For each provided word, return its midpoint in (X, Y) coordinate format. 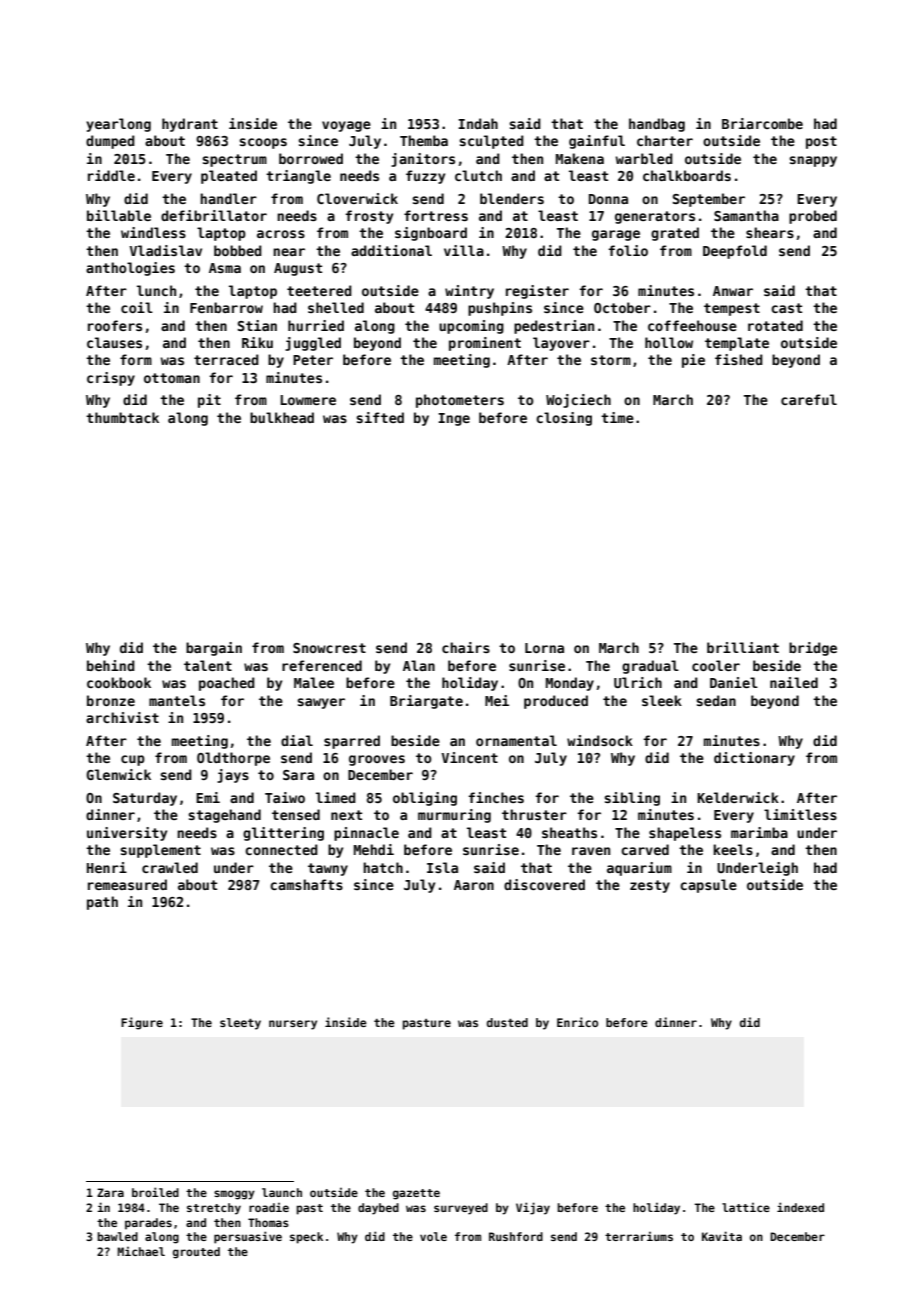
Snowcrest (329, 648)
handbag (657, 125)
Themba (424, 140)
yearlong (118, 125)
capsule (708, 886)
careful (809, 399)
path (102, 903)
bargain (214, 649)
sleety (240, 1024)
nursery (293, 1025)
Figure (142, 1023)
